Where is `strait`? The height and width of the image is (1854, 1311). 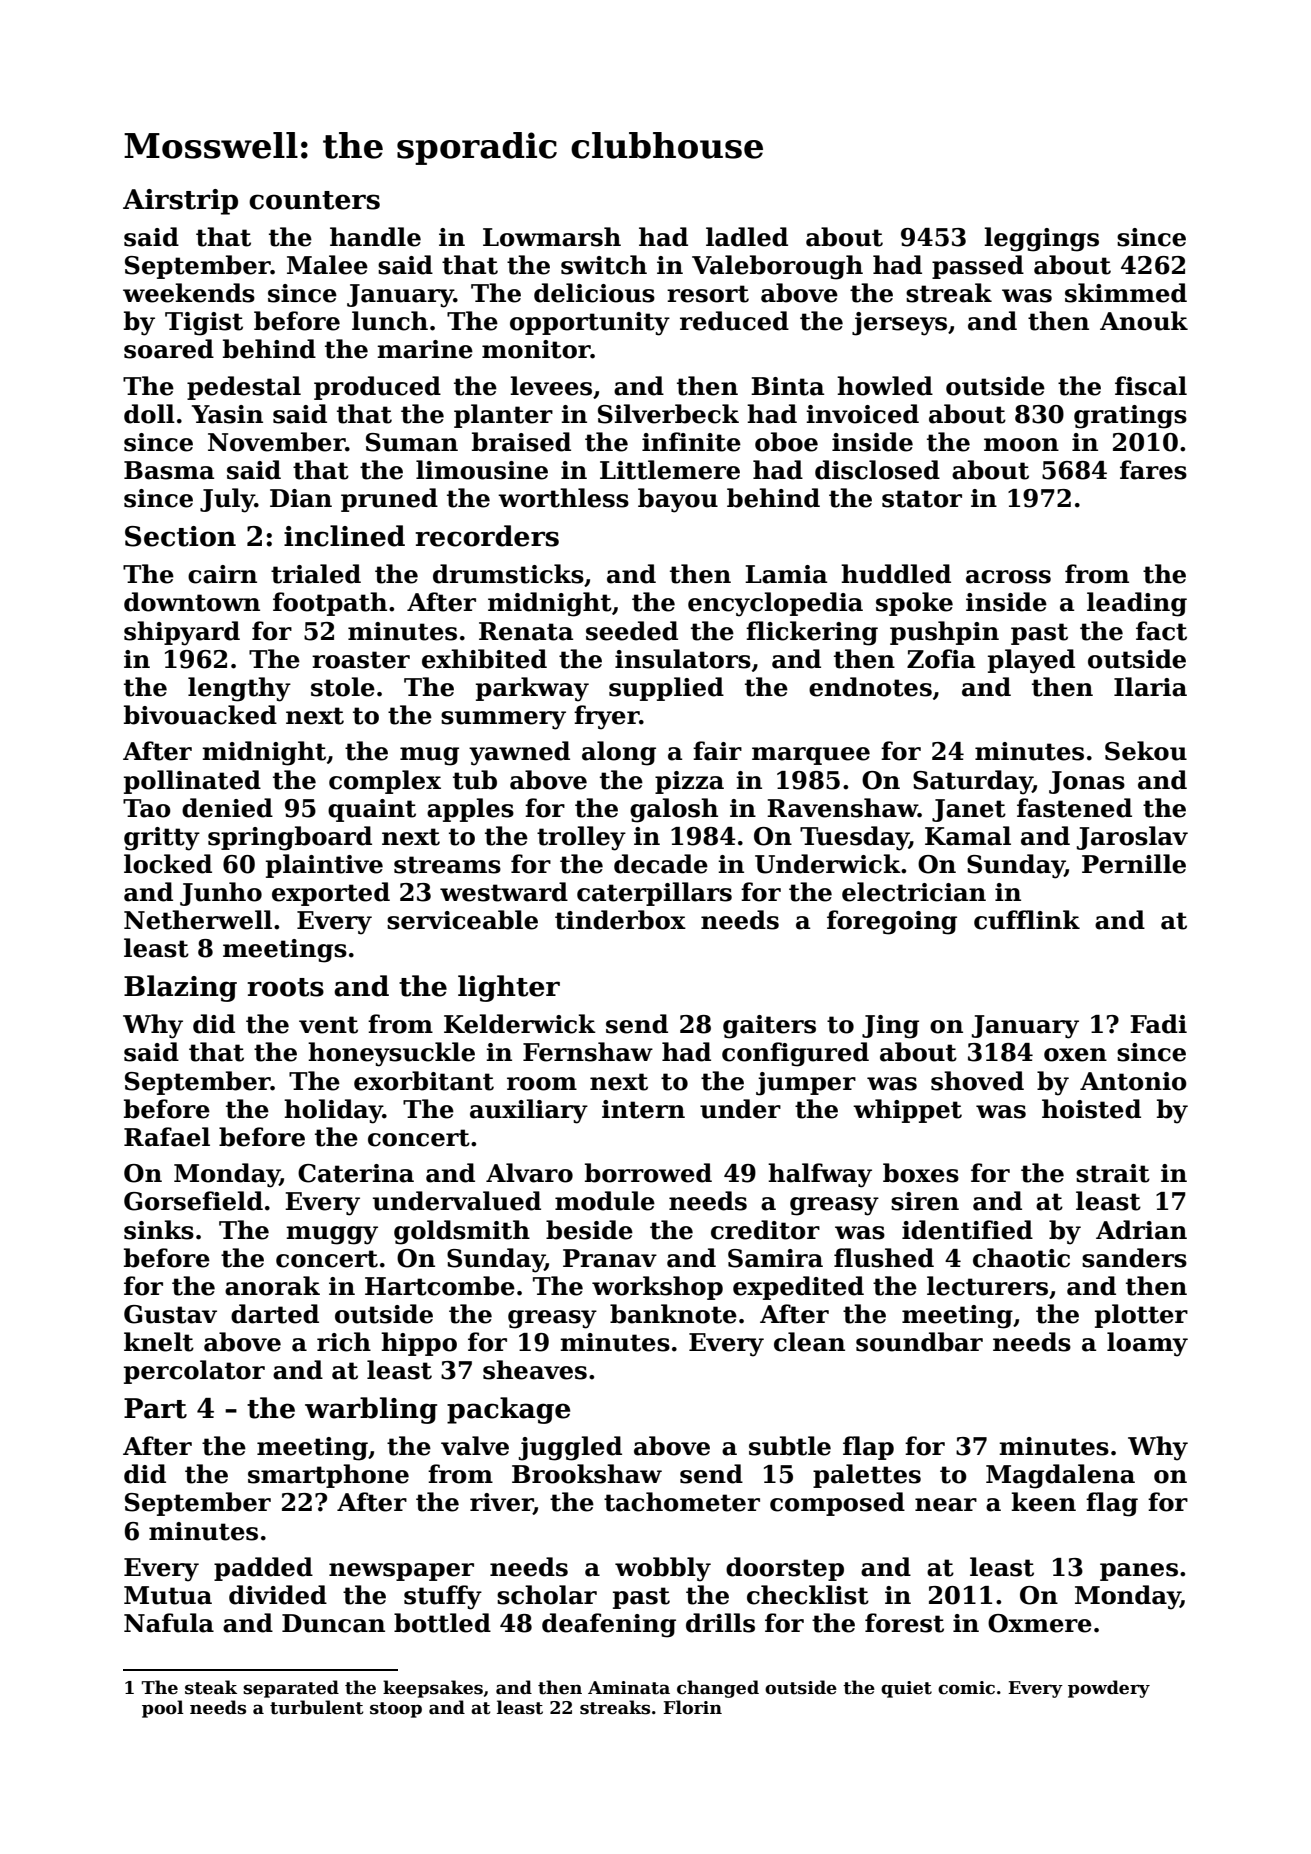 strait is located at coordinates (1113, 1173).
